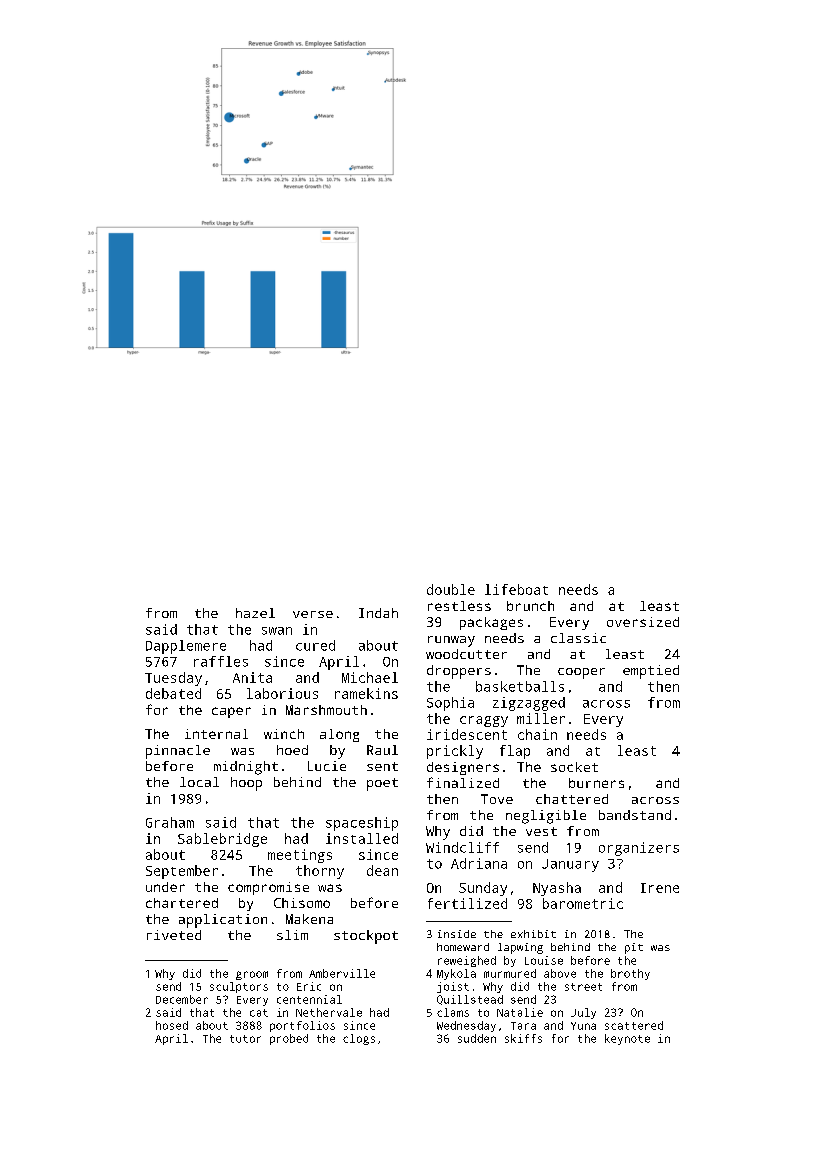 This screenshot has height=1170, width=825. What do you see at coordinates (635, 815) in the screenshot?
I see `bandstand` at bounding box center [635, 815].
